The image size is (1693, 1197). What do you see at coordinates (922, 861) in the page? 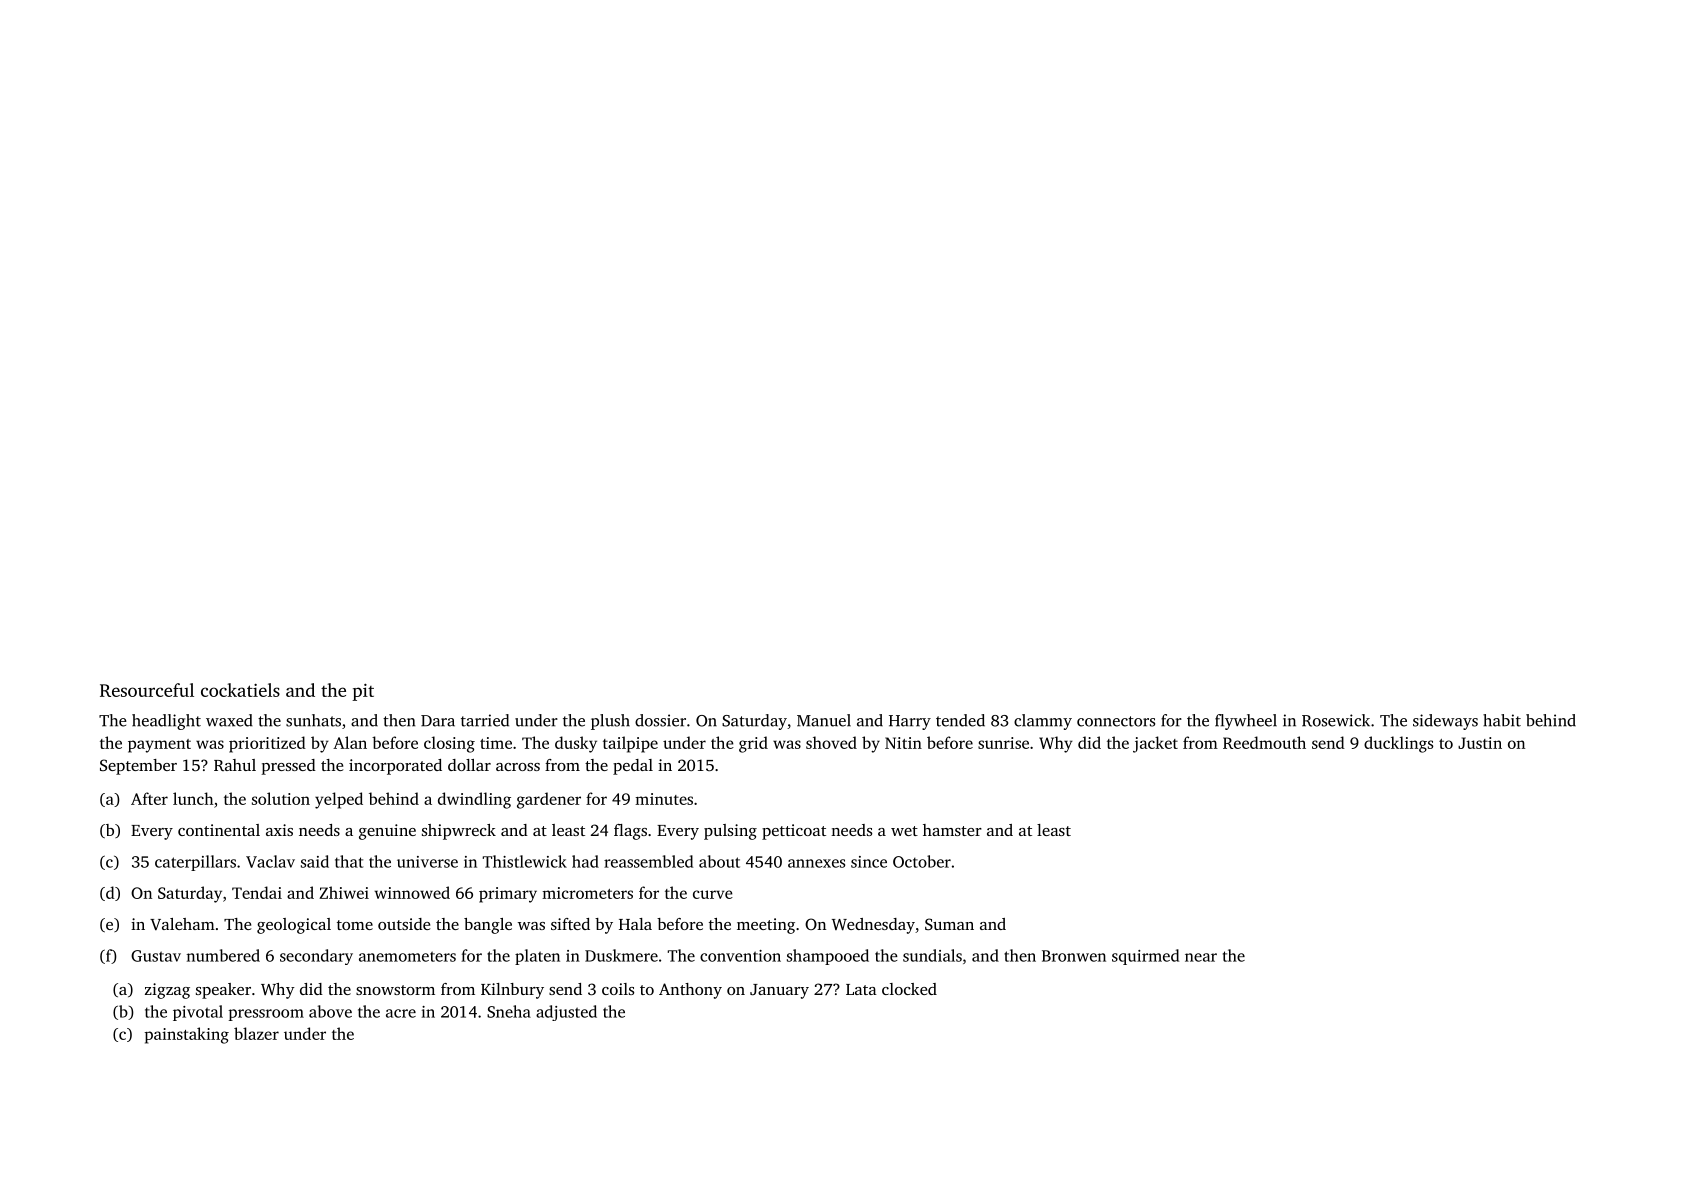
I see `October` at bounding box center [922, 861].
